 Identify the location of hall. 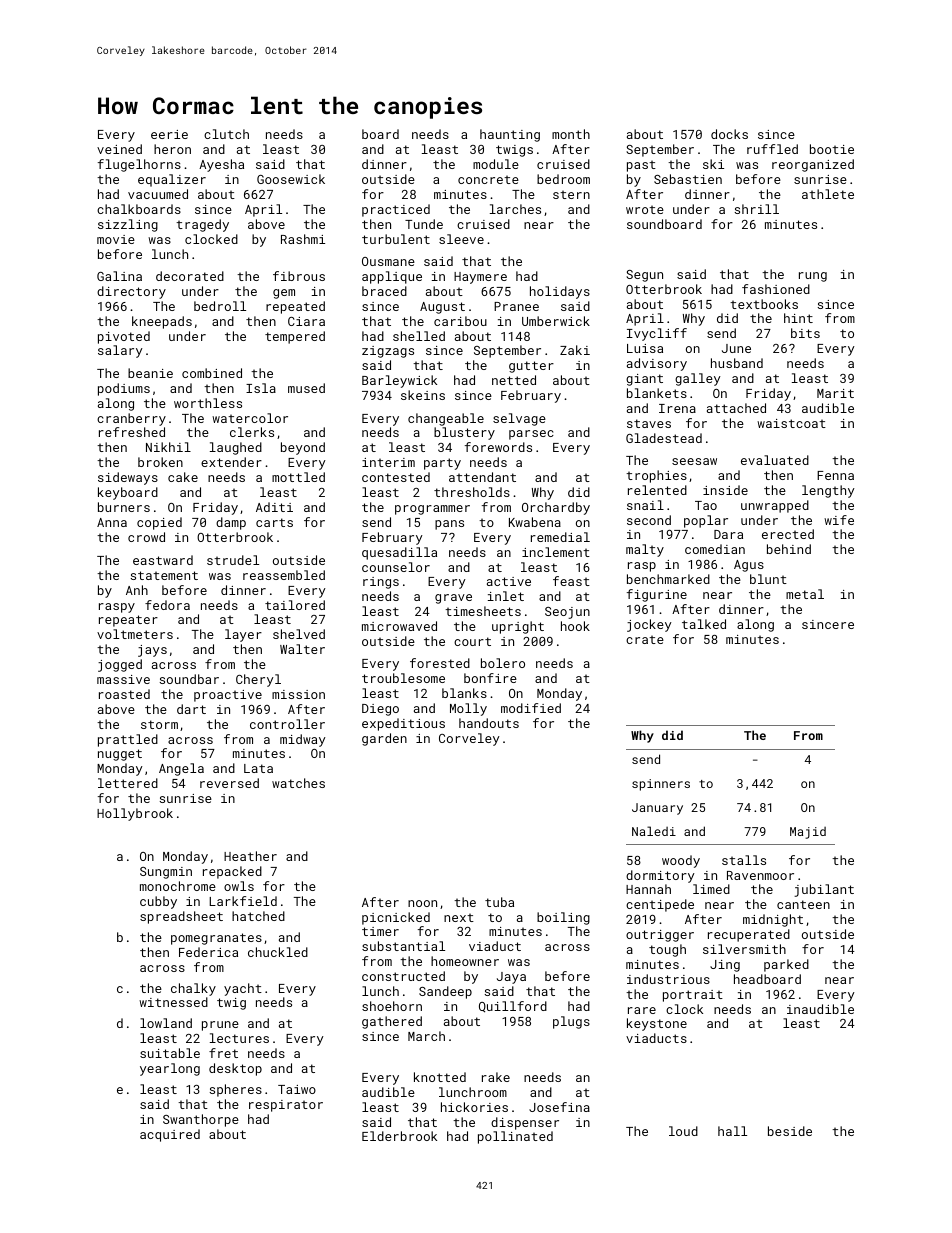
(732, 1131).
